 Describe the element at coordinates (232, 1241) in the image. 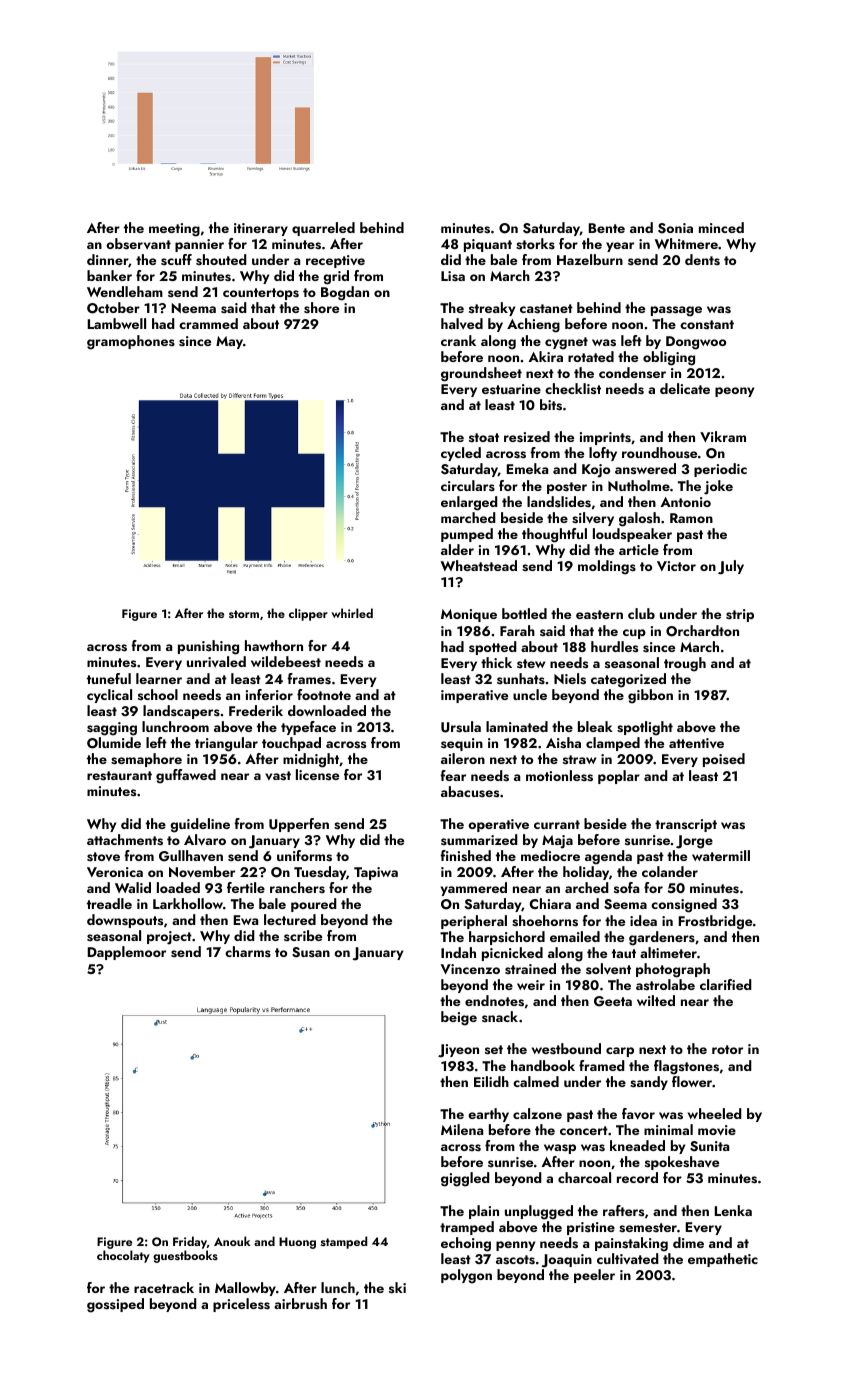

I see `Anouk` at that location.
